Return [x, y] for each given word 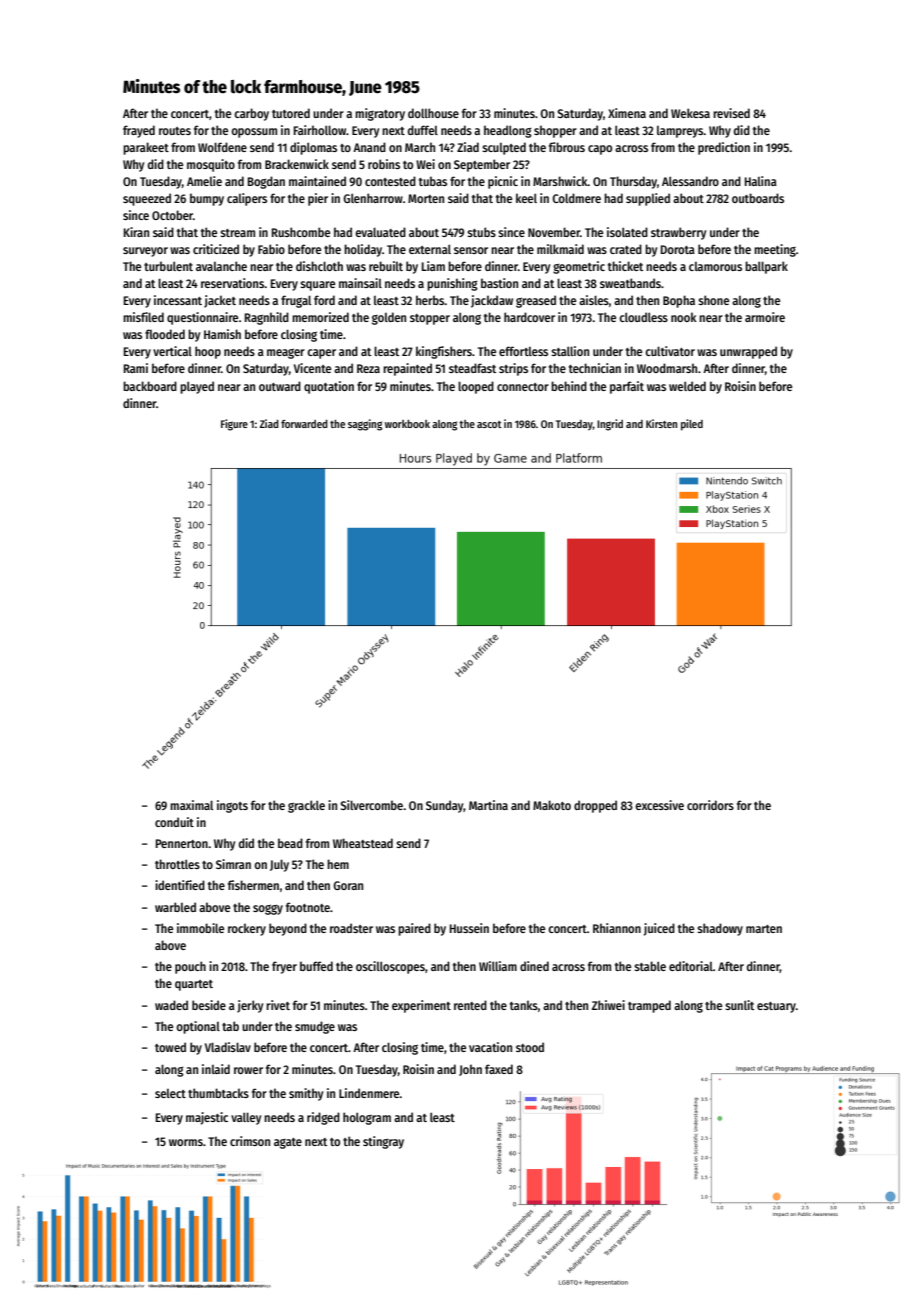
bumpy [207, 199]
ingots [232, 806]
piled [692, 425]
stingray [383, 1142]
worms [186, 1142]
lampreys [680, 132]
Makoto [552, 805]
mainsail [360, 283]
